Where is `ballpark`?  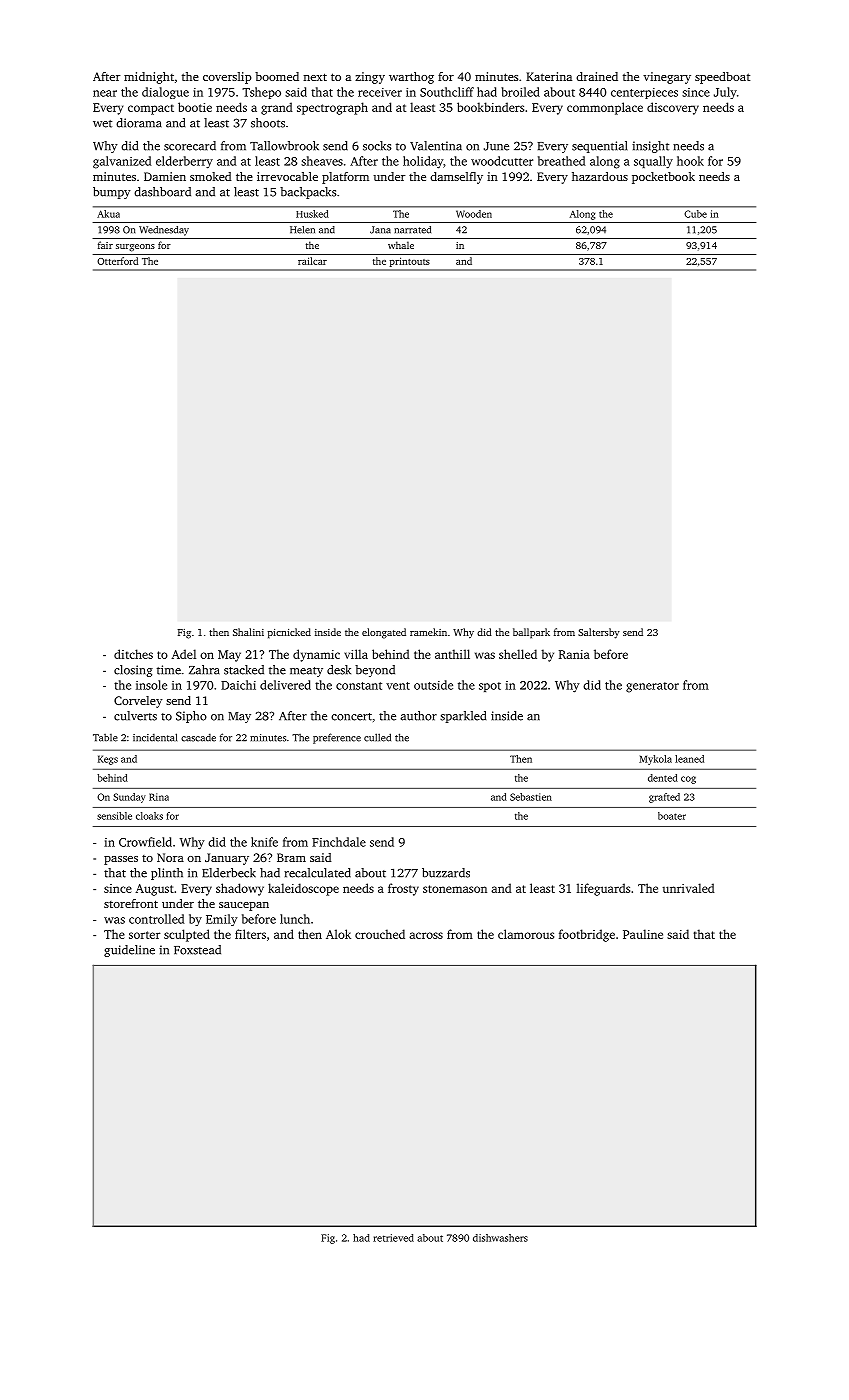 ballpark is located at coordinates (531, 633).
